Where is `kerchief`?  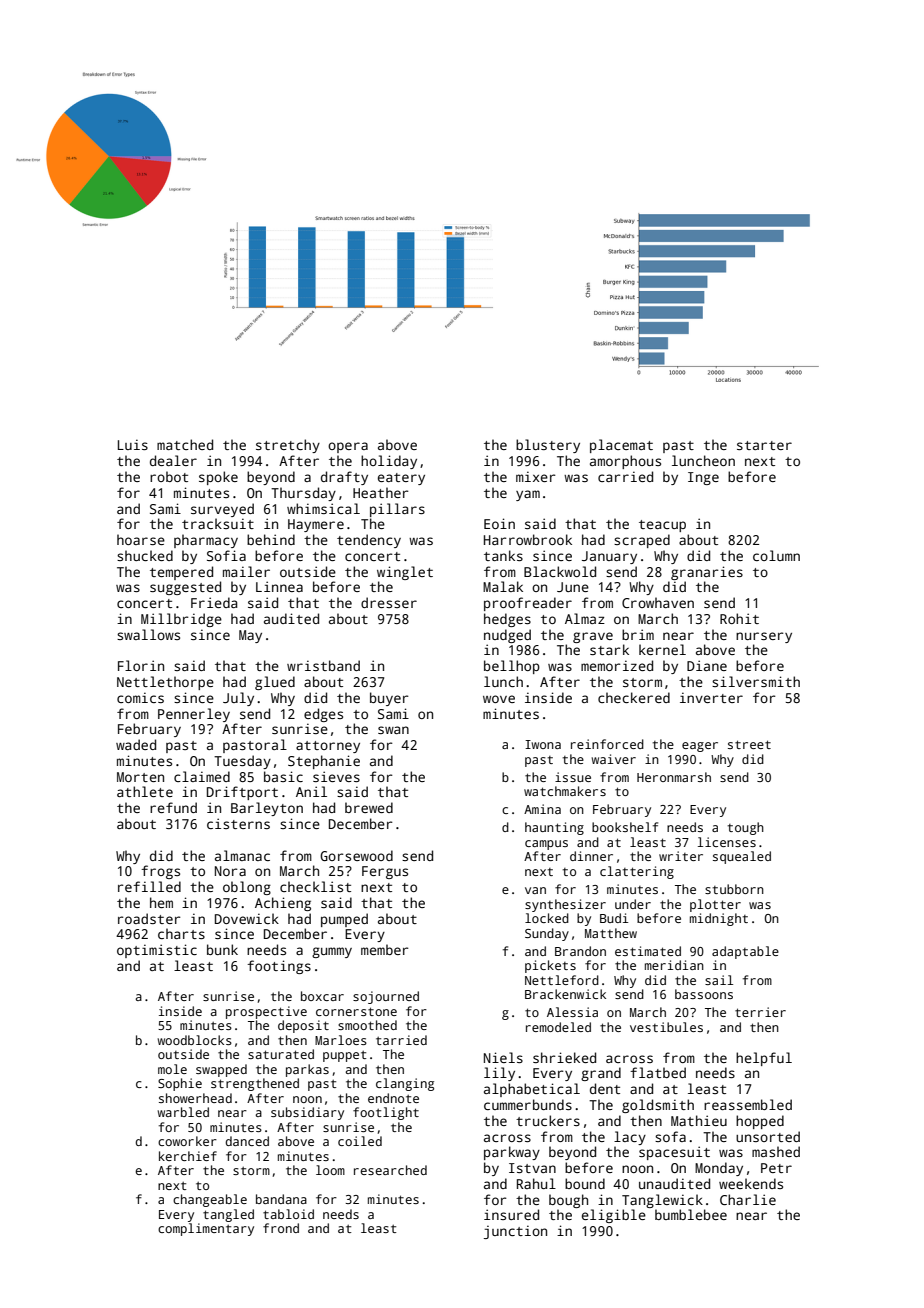
kerchief is located at coordinates (188, 1156).
